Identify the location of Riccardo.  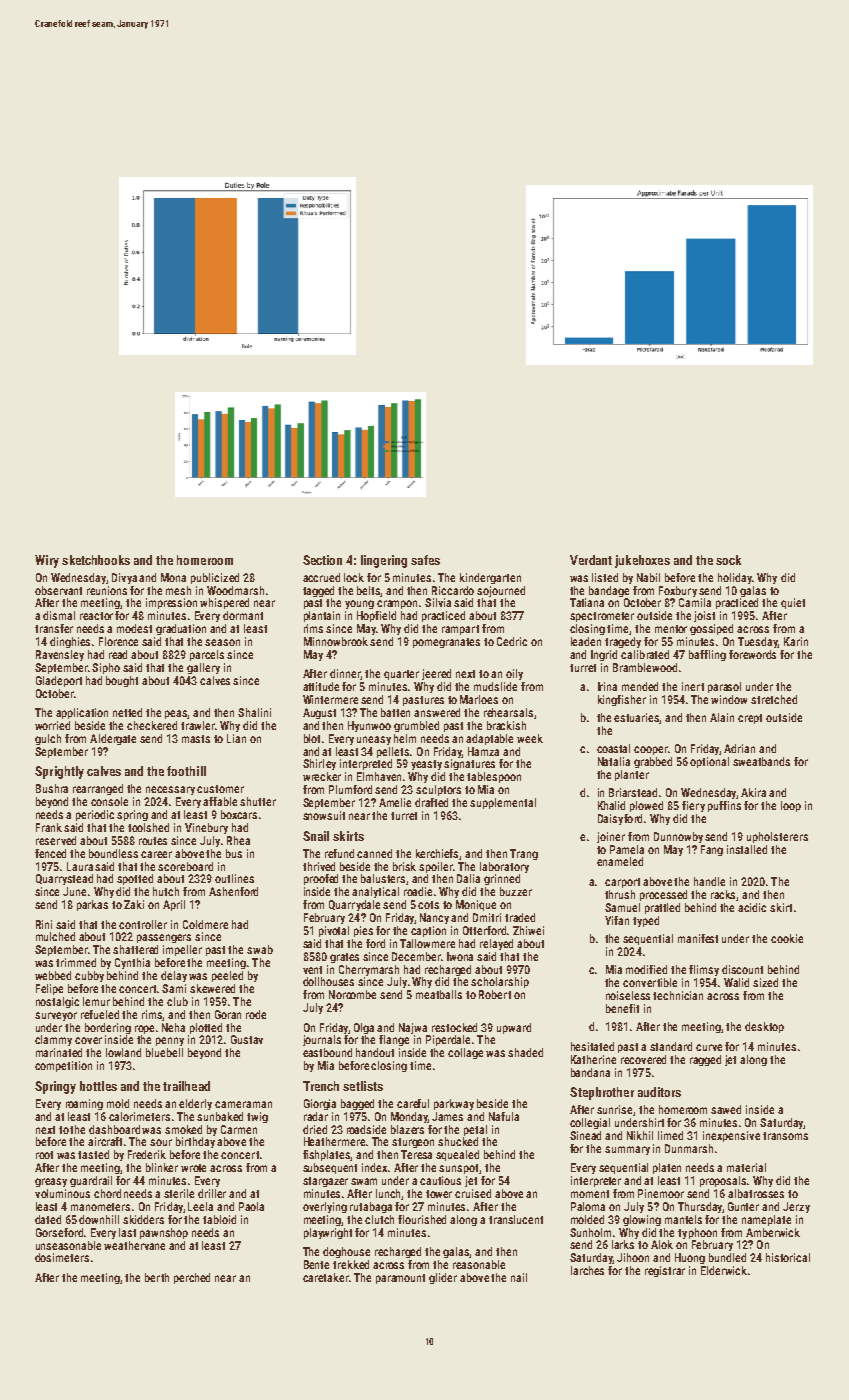
(453, 590).
